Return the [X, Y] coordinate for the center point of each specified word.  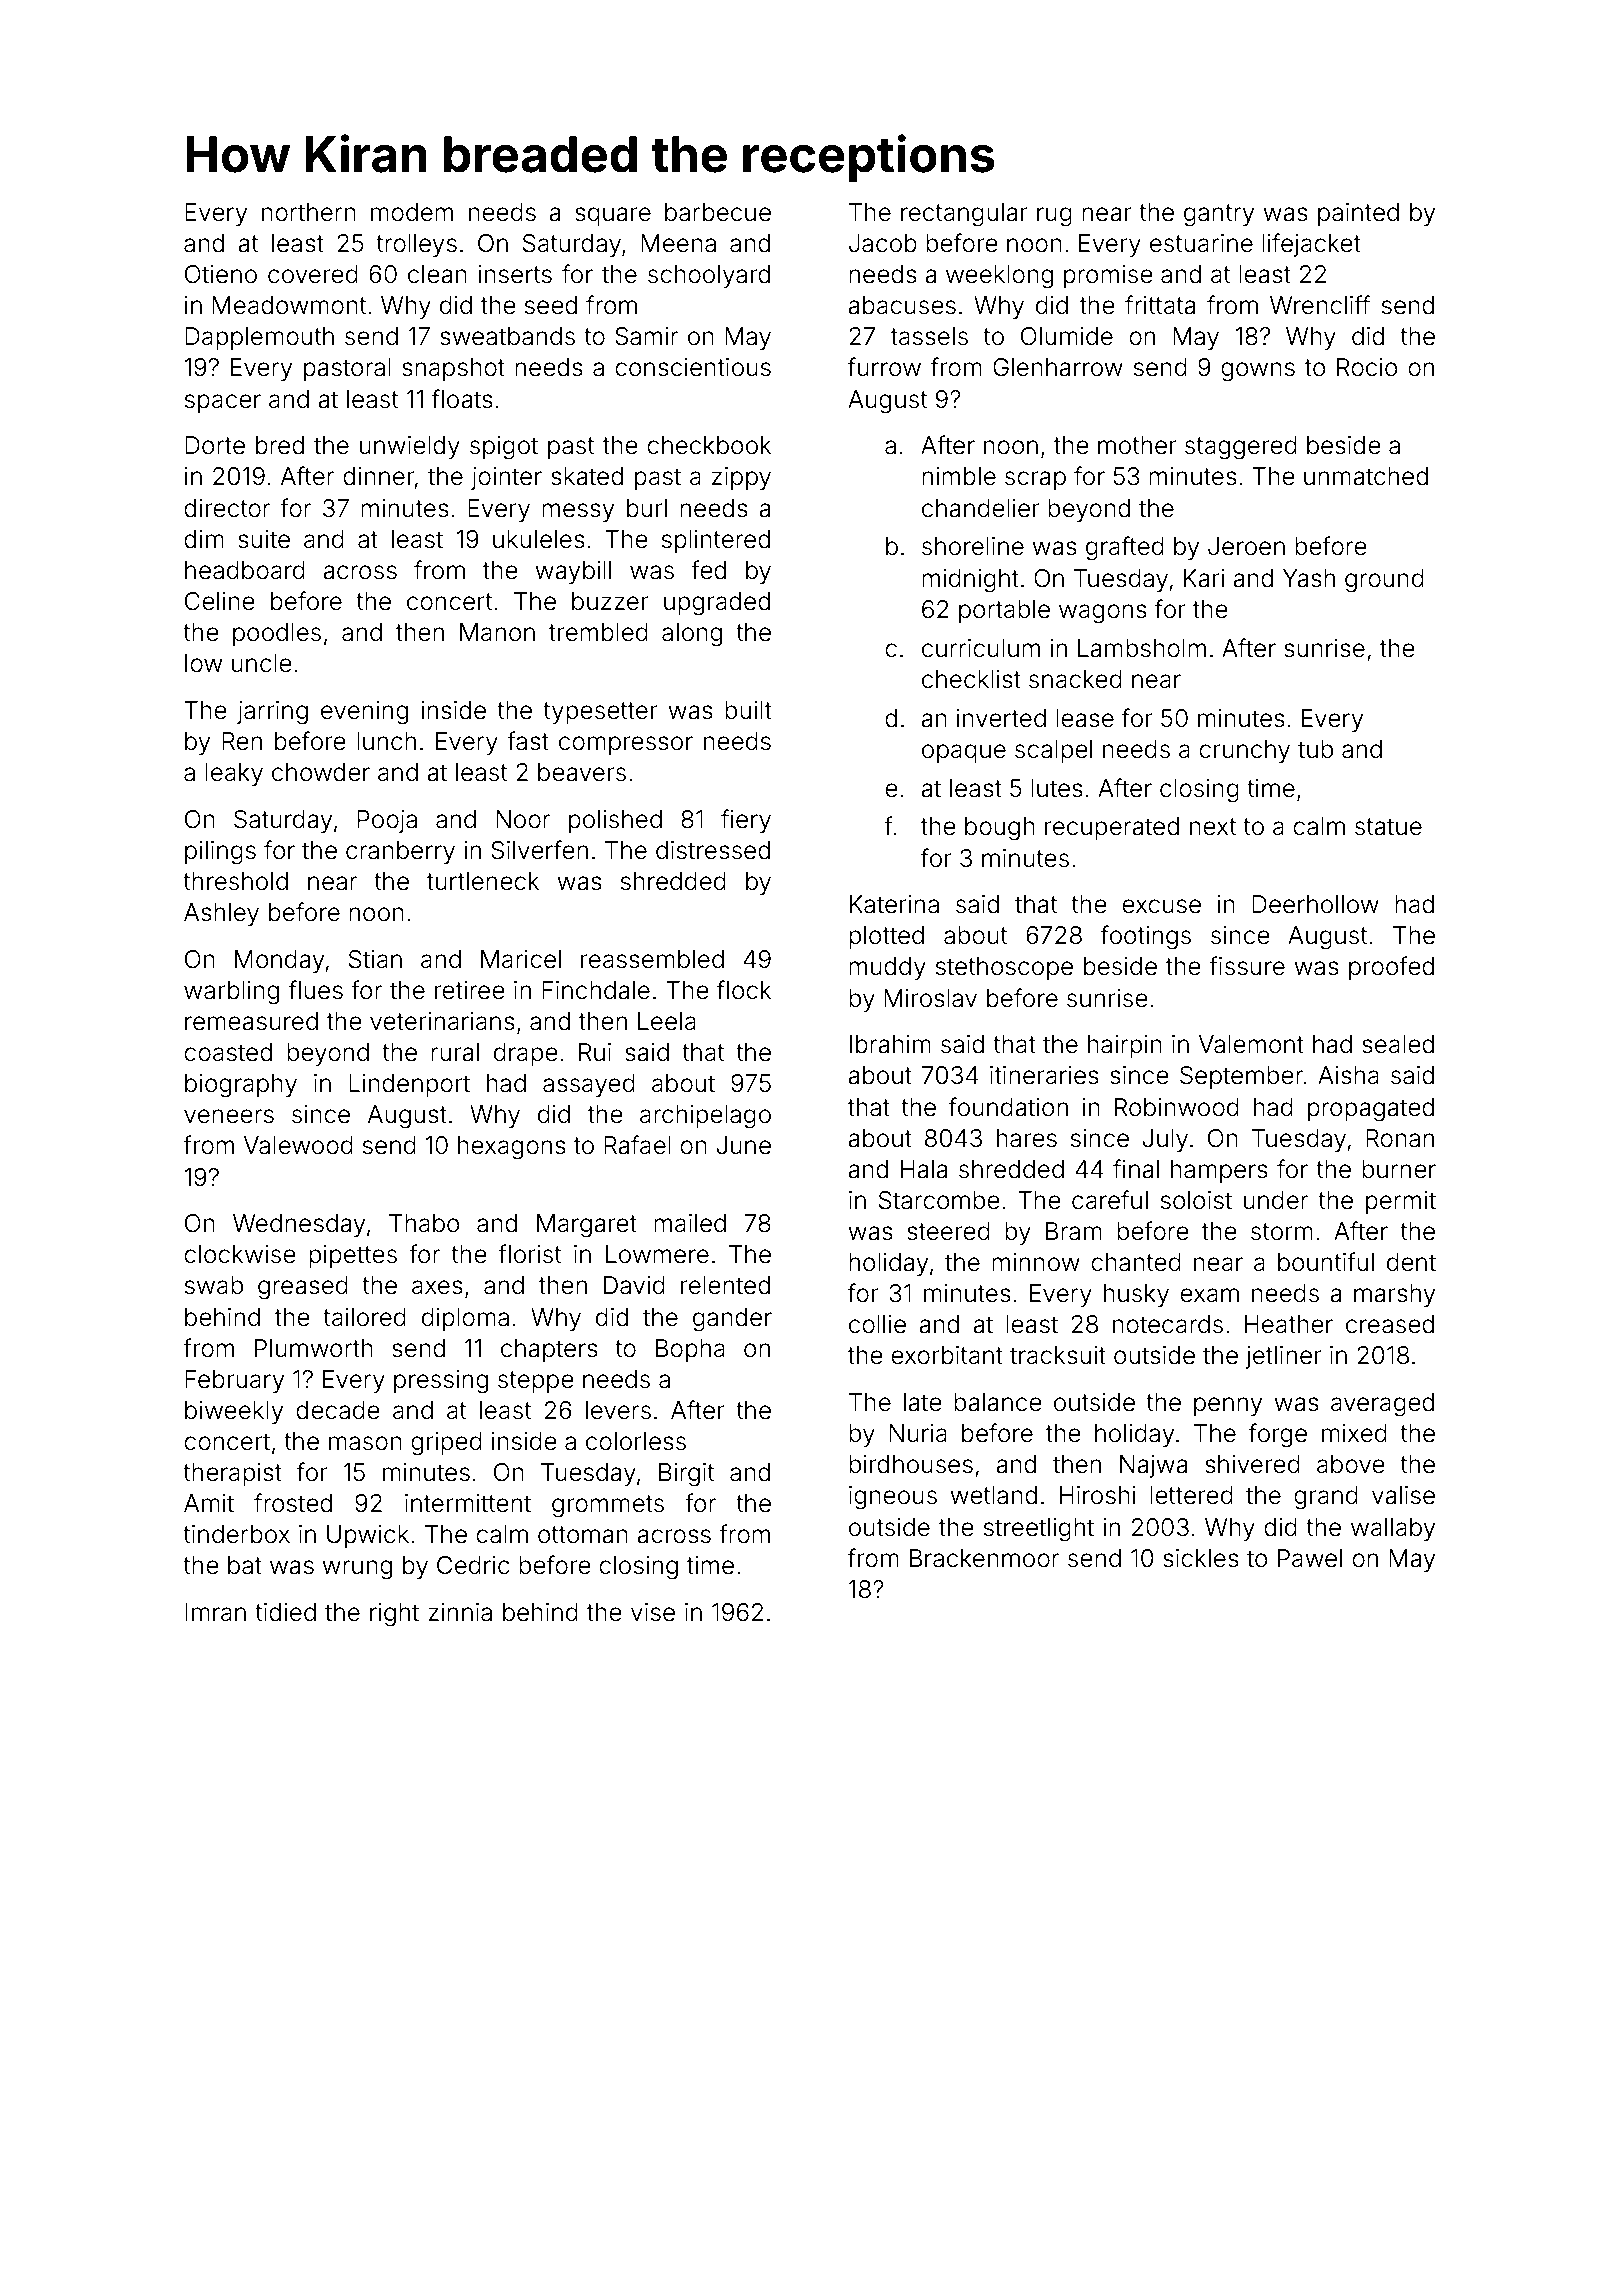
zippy [741, 478]
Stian [375, 959]
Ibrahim [890, 1044]
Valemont [1251, 1044]
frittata [1160, 305]
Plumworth [314, 1348]
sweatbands [507, 336]
